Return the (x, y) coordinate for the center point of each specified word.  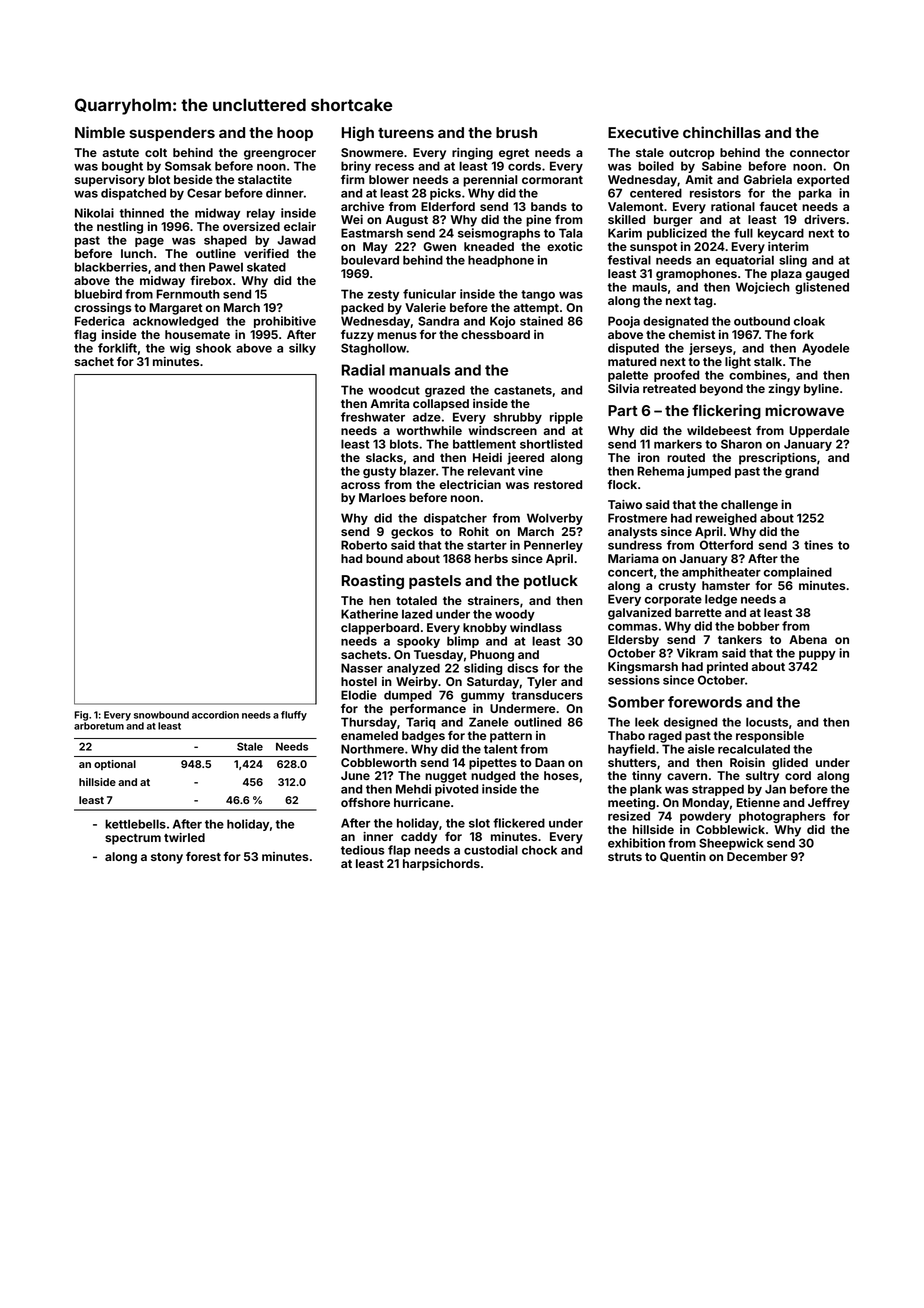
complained (798, 573)
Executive (643, 132)
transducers (547, 695)
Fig (81, 716)
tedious (363, 850)
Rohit (474, 531)
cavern (687, 776)
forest (203, 856)
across (360, 485)
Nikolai (94, 213)
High (358, 134)
